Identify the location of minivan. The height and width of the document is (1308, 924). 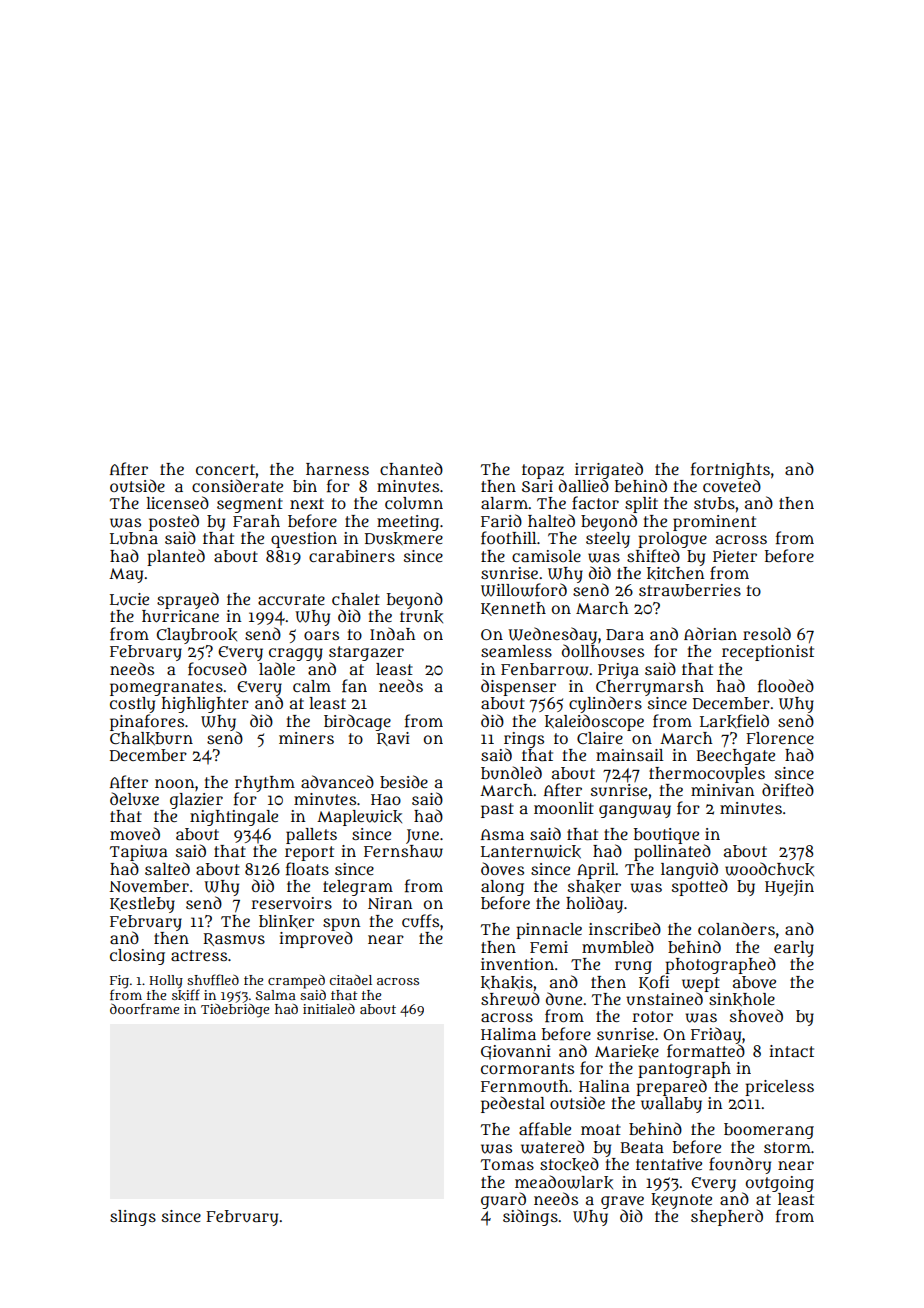
(722, 790).
